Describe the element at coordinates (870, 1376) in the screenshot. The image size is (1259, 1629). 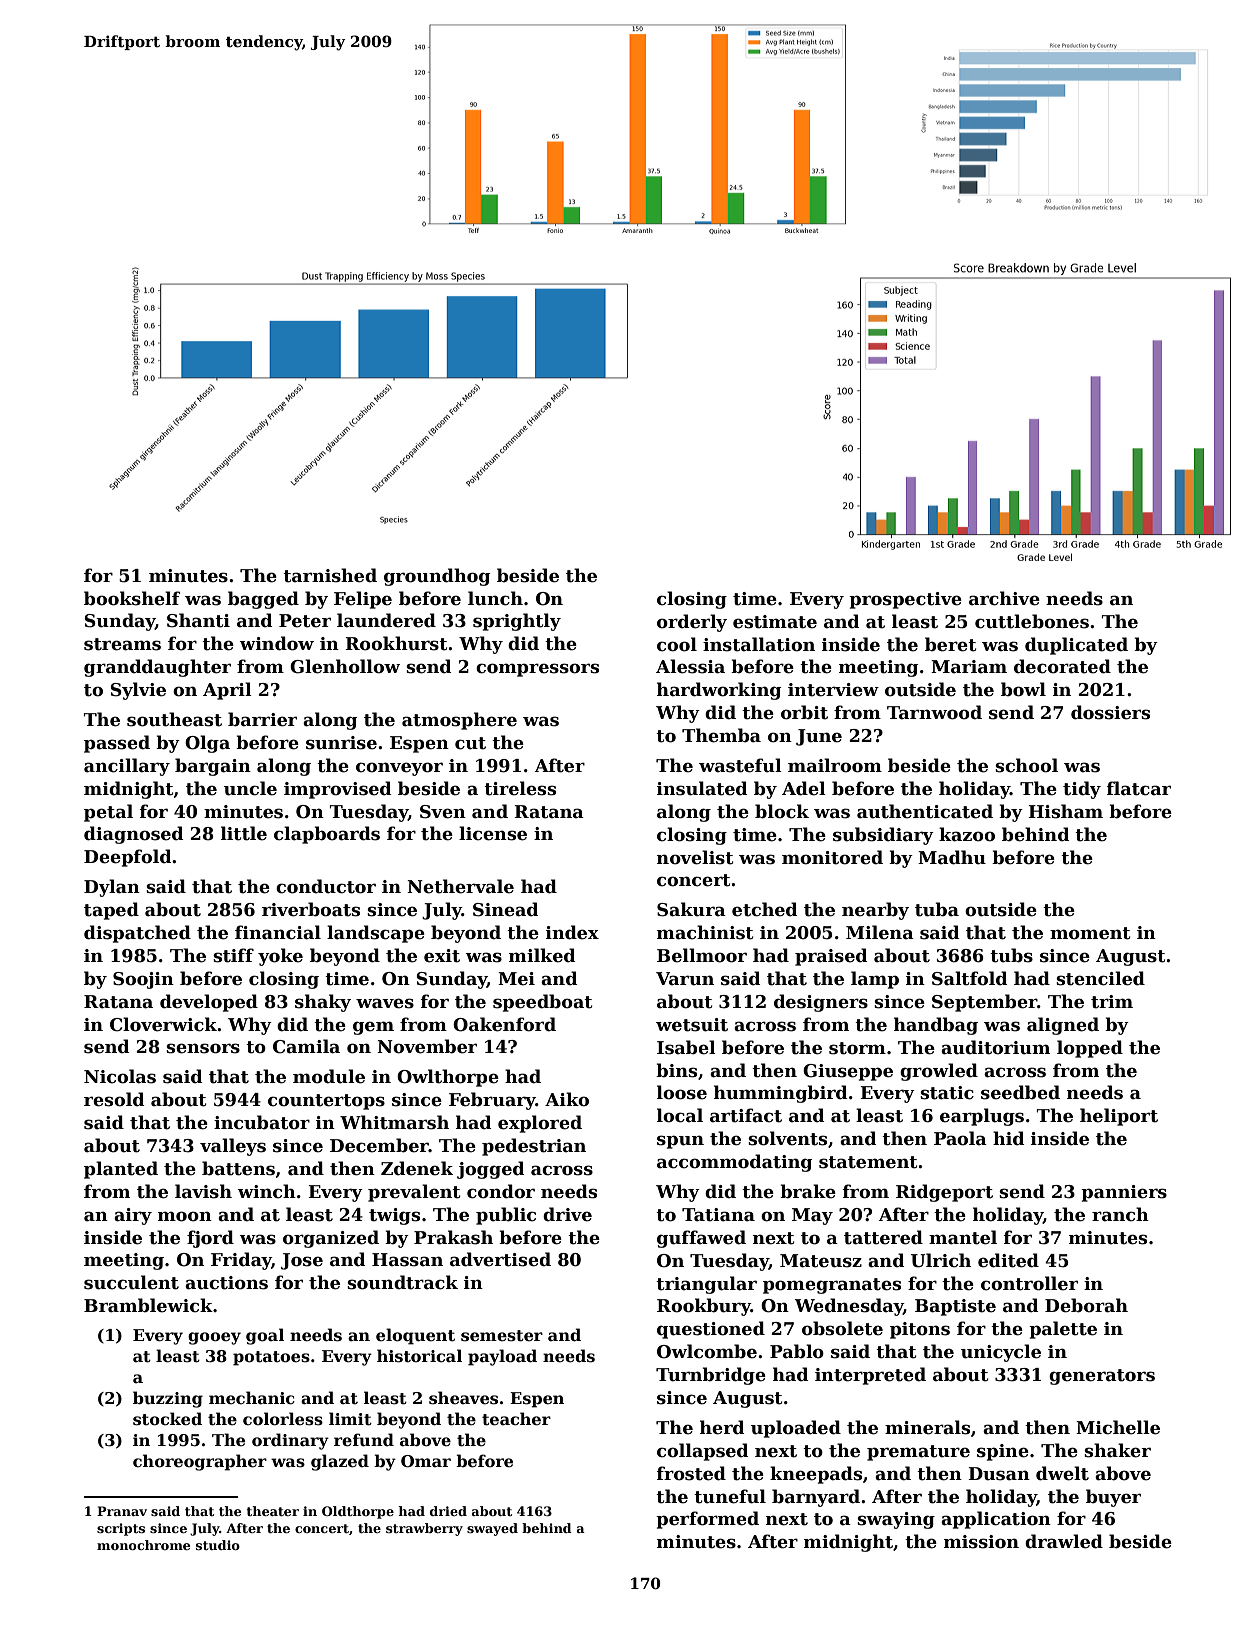
I see `interpreted` at that location.
